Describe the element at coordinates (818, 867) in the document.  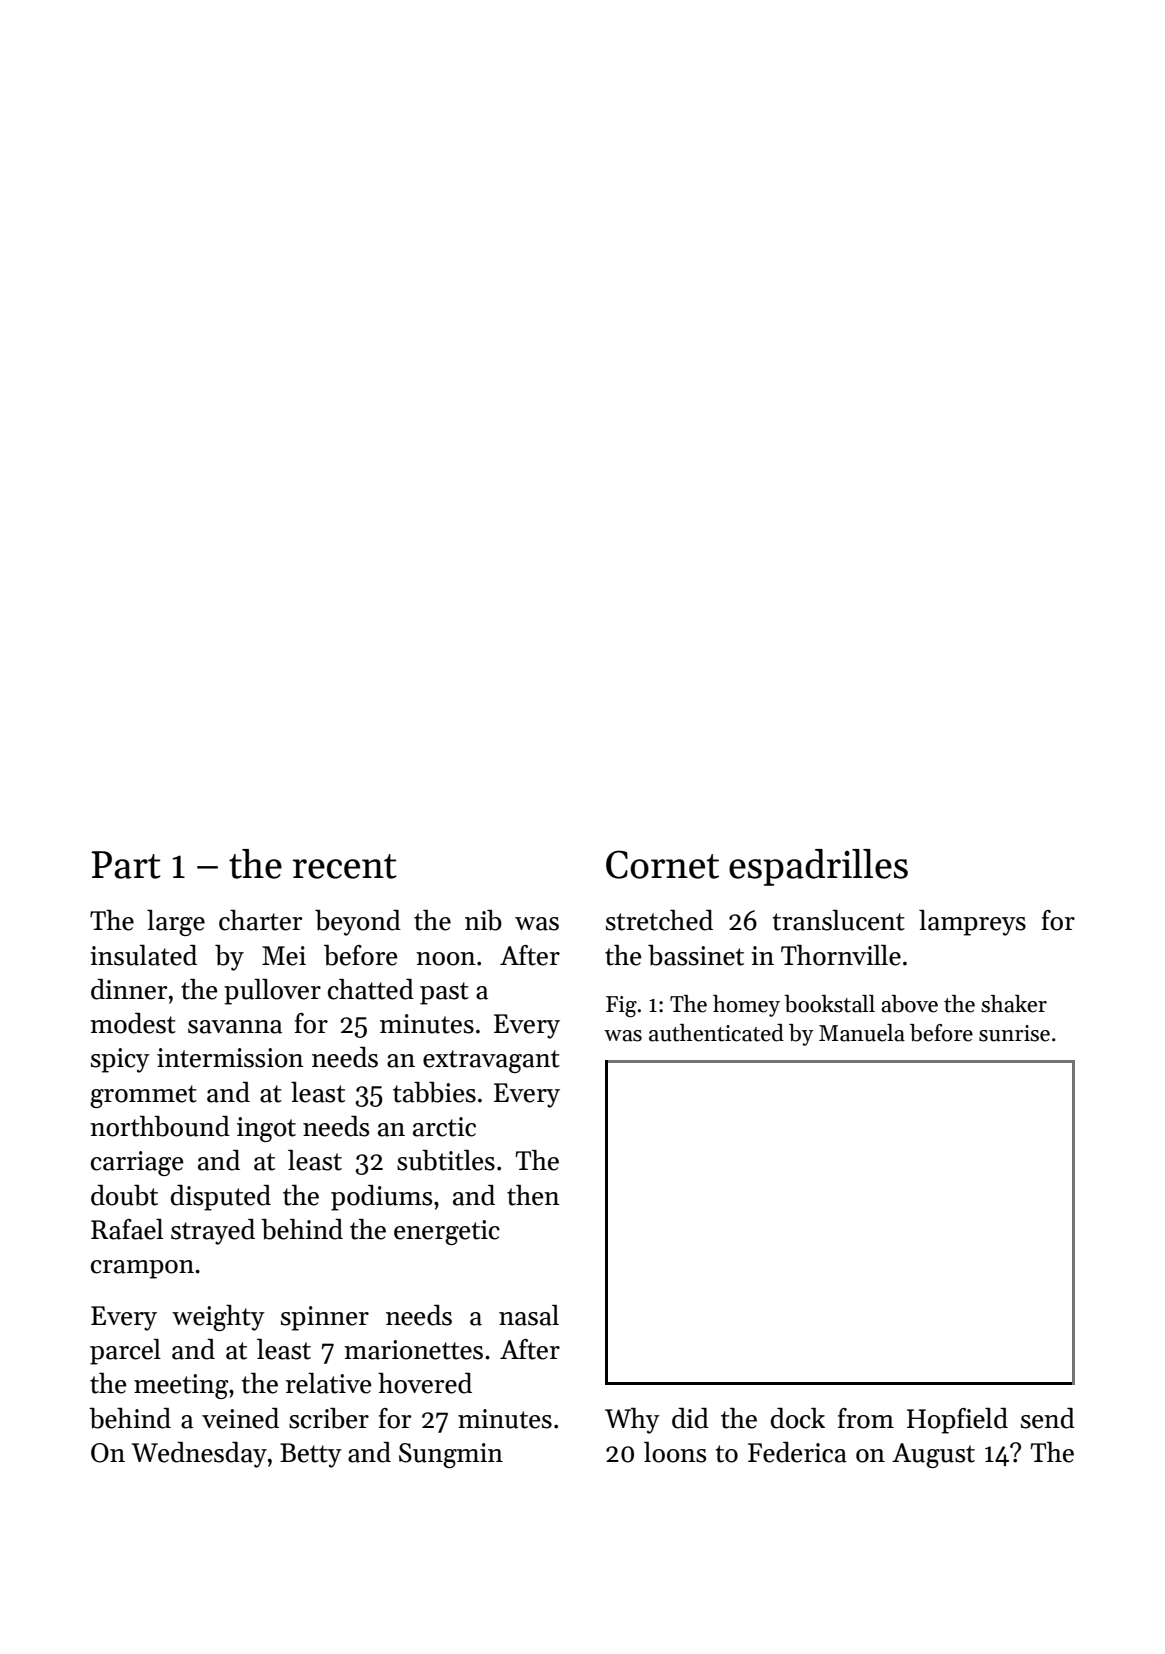
I see `espadrilles` at that location.
